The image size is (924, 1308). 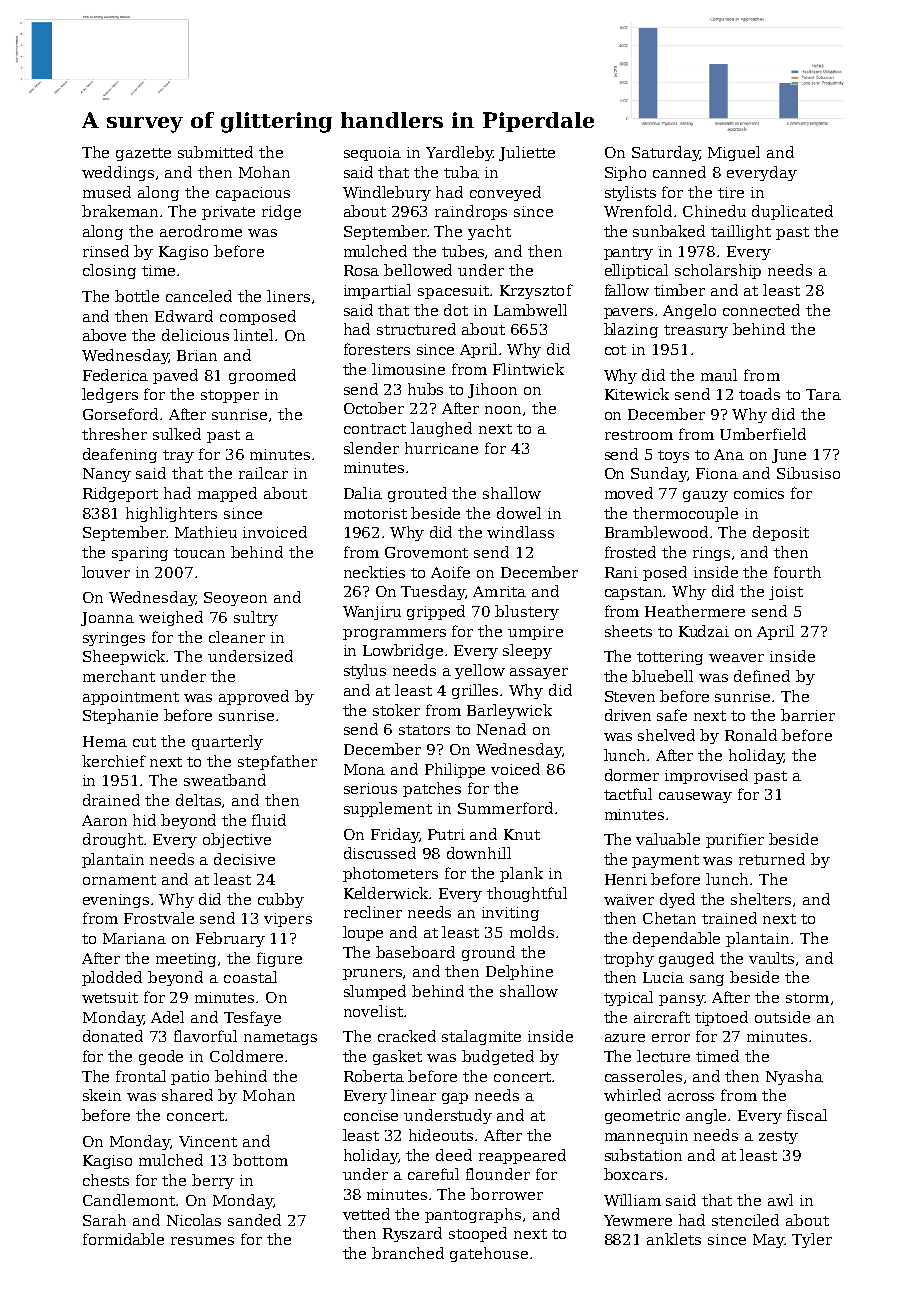 I want to click on Nenad, so click(x=501, y=729).
